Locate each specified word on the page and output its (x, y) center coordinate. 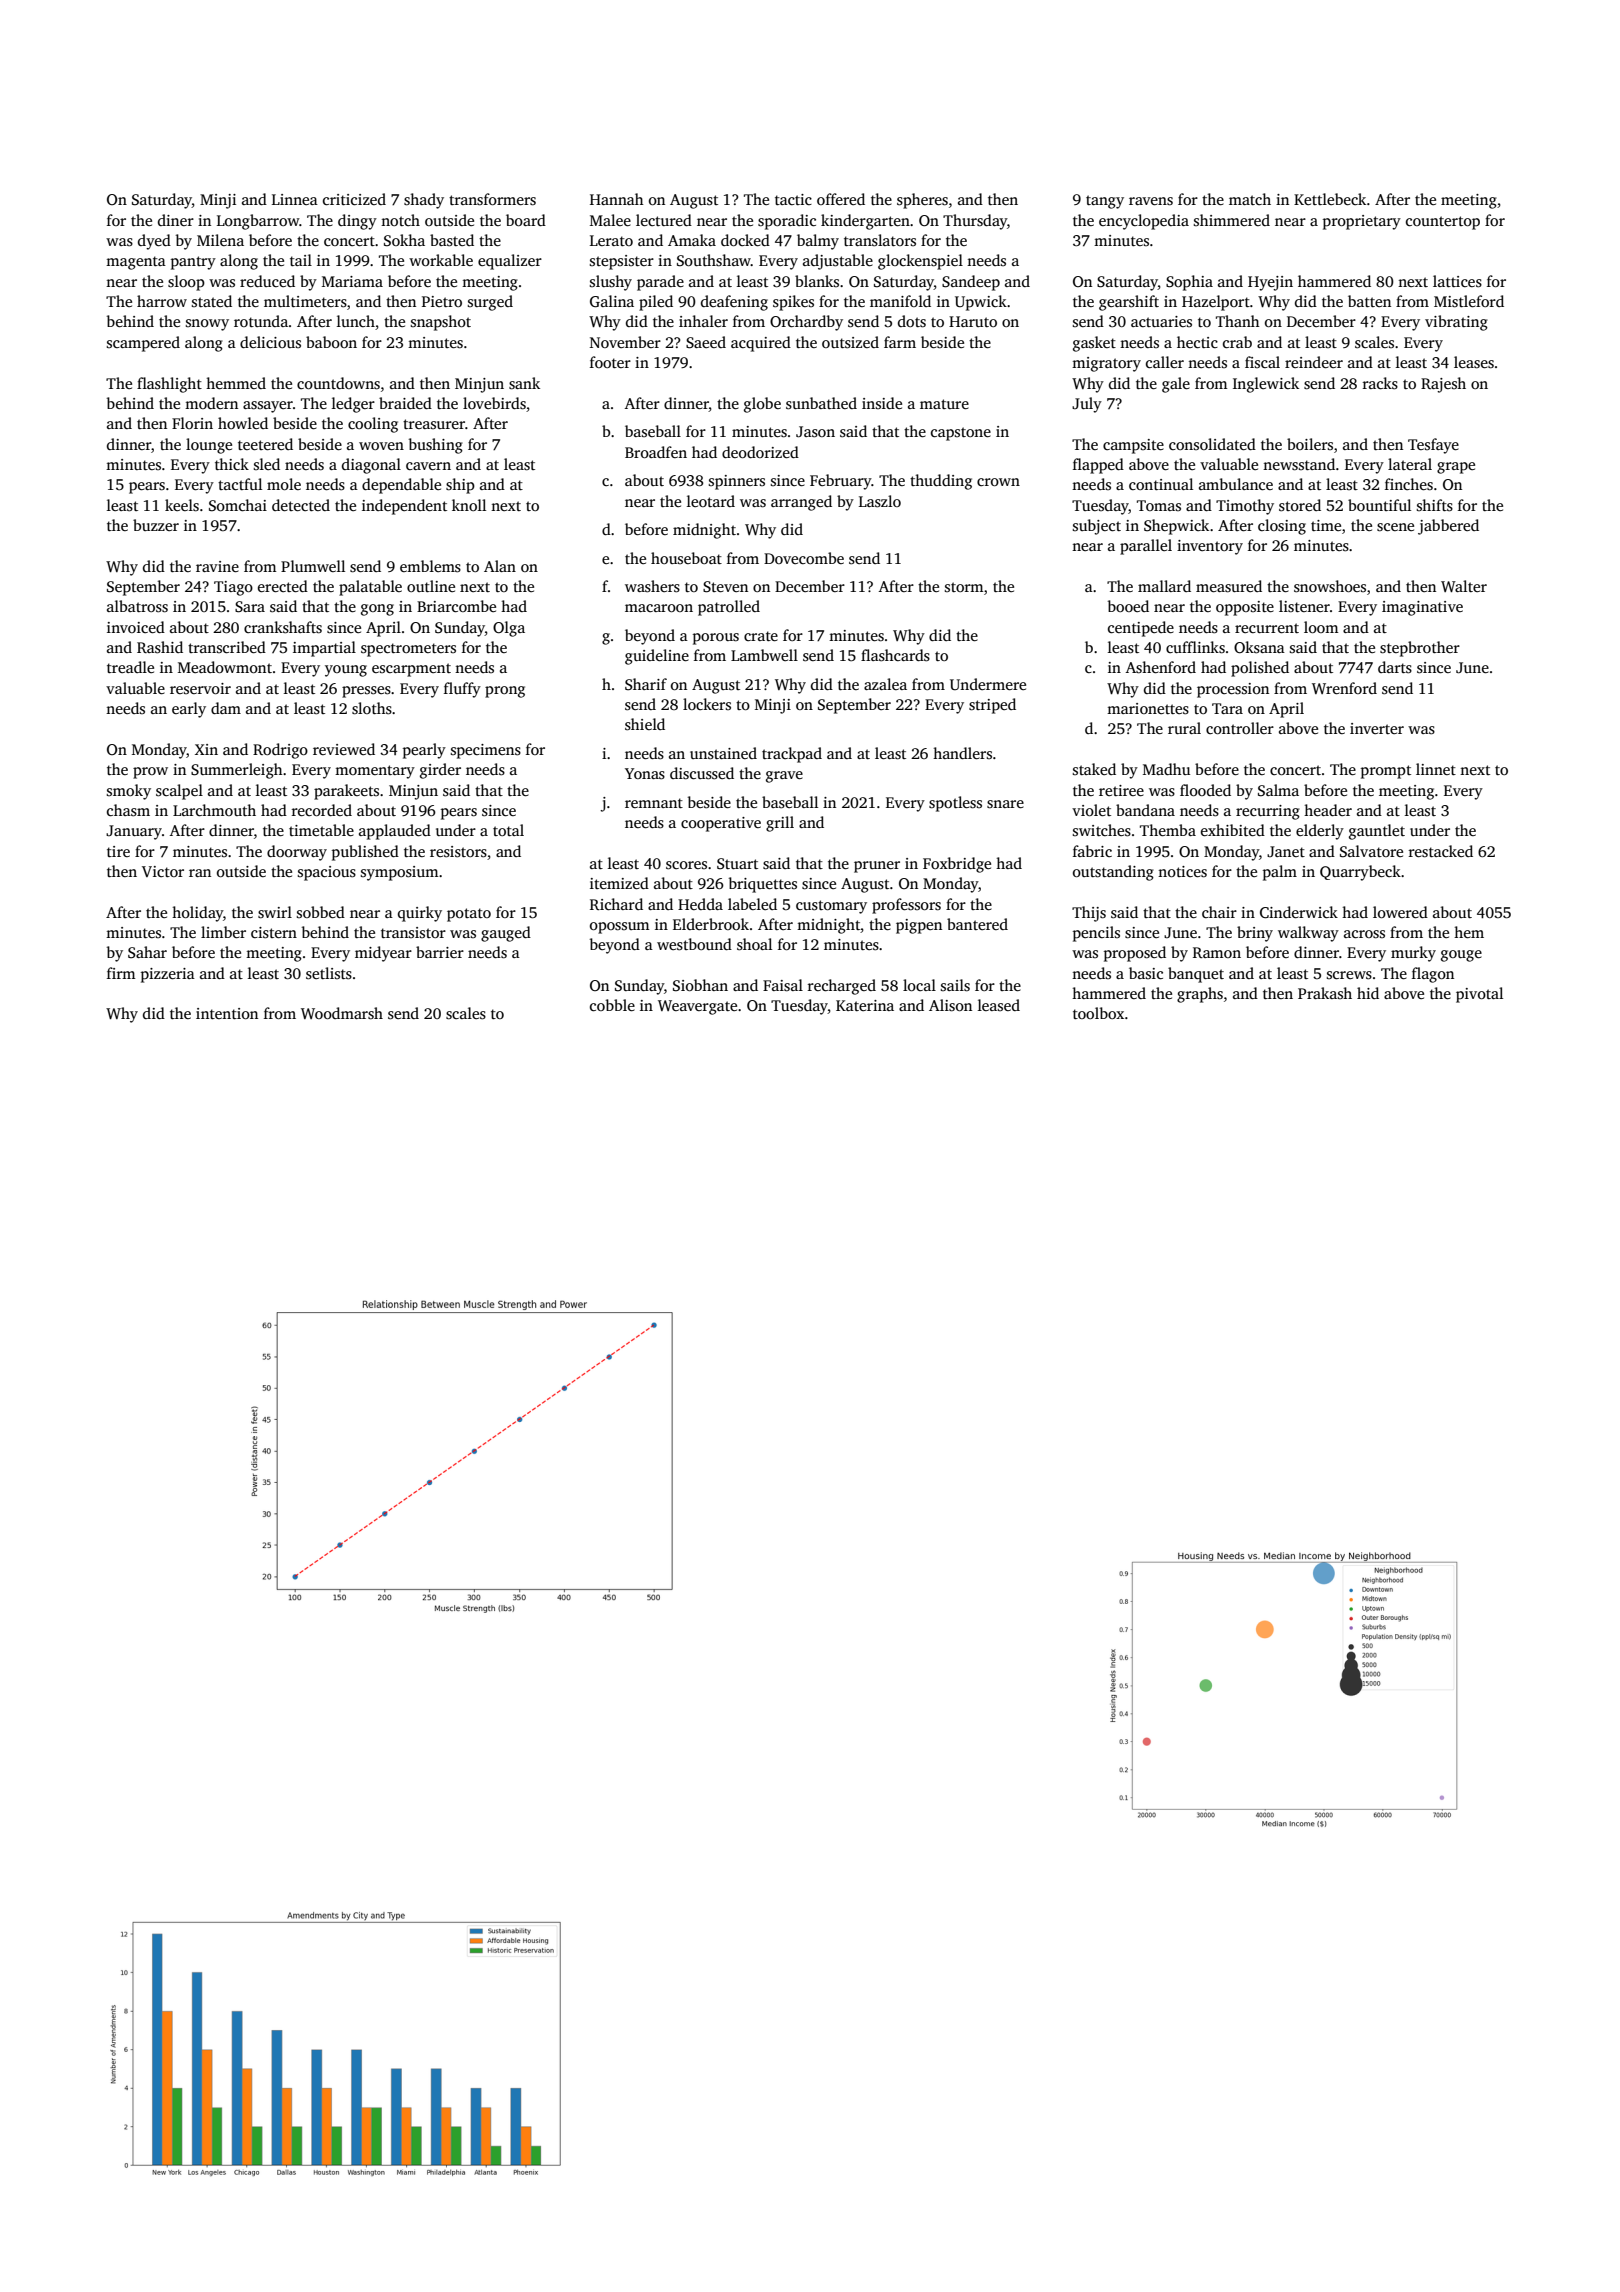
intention (227, 1013)
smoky (129, 792)
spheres (922, 201)
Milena (220, 240)
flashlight (169, 385)
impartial (324, 649)
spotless (955, 804)
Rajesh (1443, 385)
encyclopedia (1144, 222)
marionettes (1148, 709)
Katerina (865, 1005)
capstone (961, 434)
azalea (885, 684)
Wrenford (1344, 688)
